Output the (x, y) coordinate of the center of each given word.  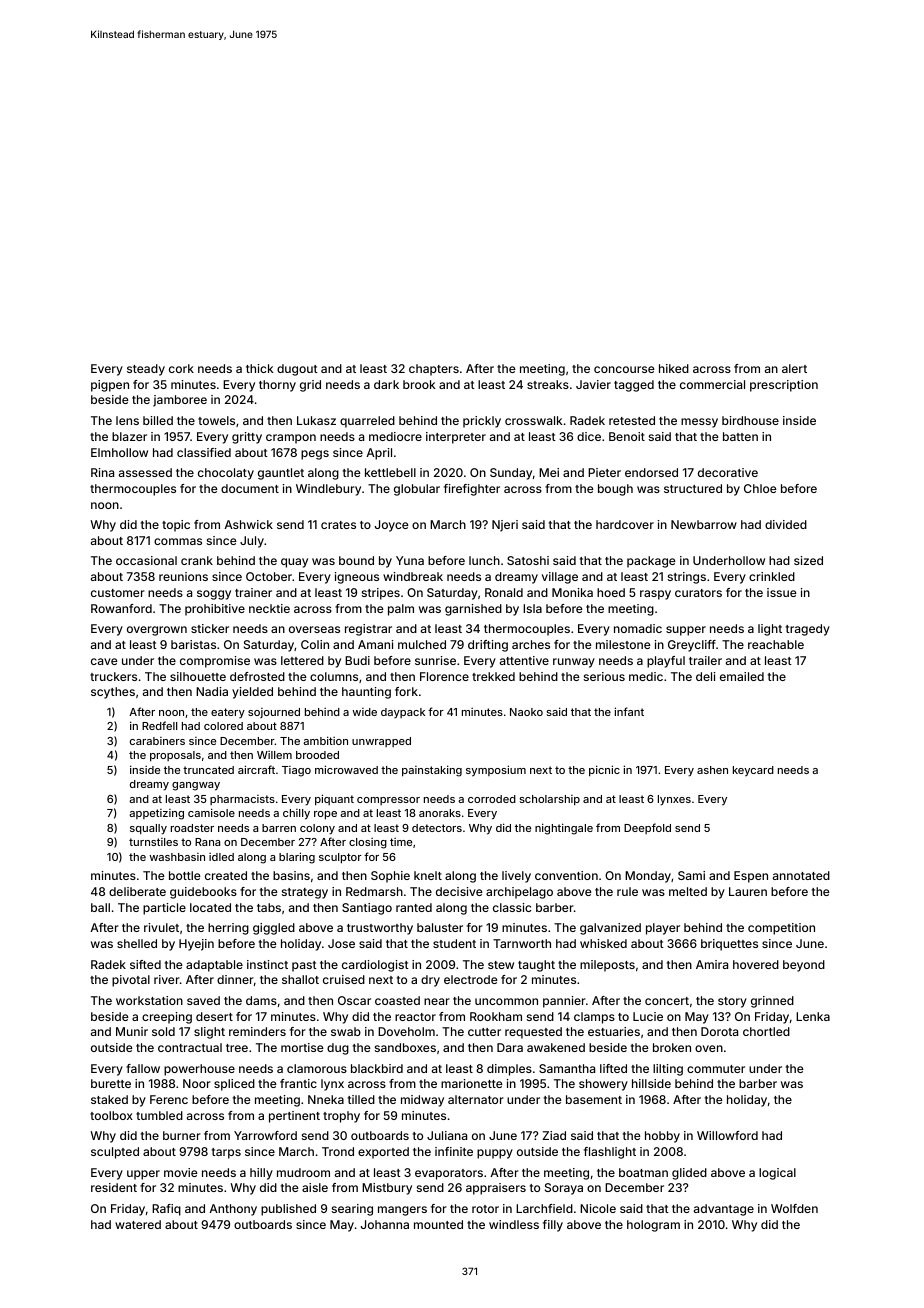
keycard (753, 771)
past (304, 966)
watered (138, 1224)
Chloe (760, 488)
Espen (751, 877)
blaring (297, 858)
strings (687, 578)
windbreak (413, 576)
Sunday (511, 474)
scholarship (549, 800)
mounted (438, 1224)
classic (512, 907)
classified (204, 452)
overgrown (157, 631)
